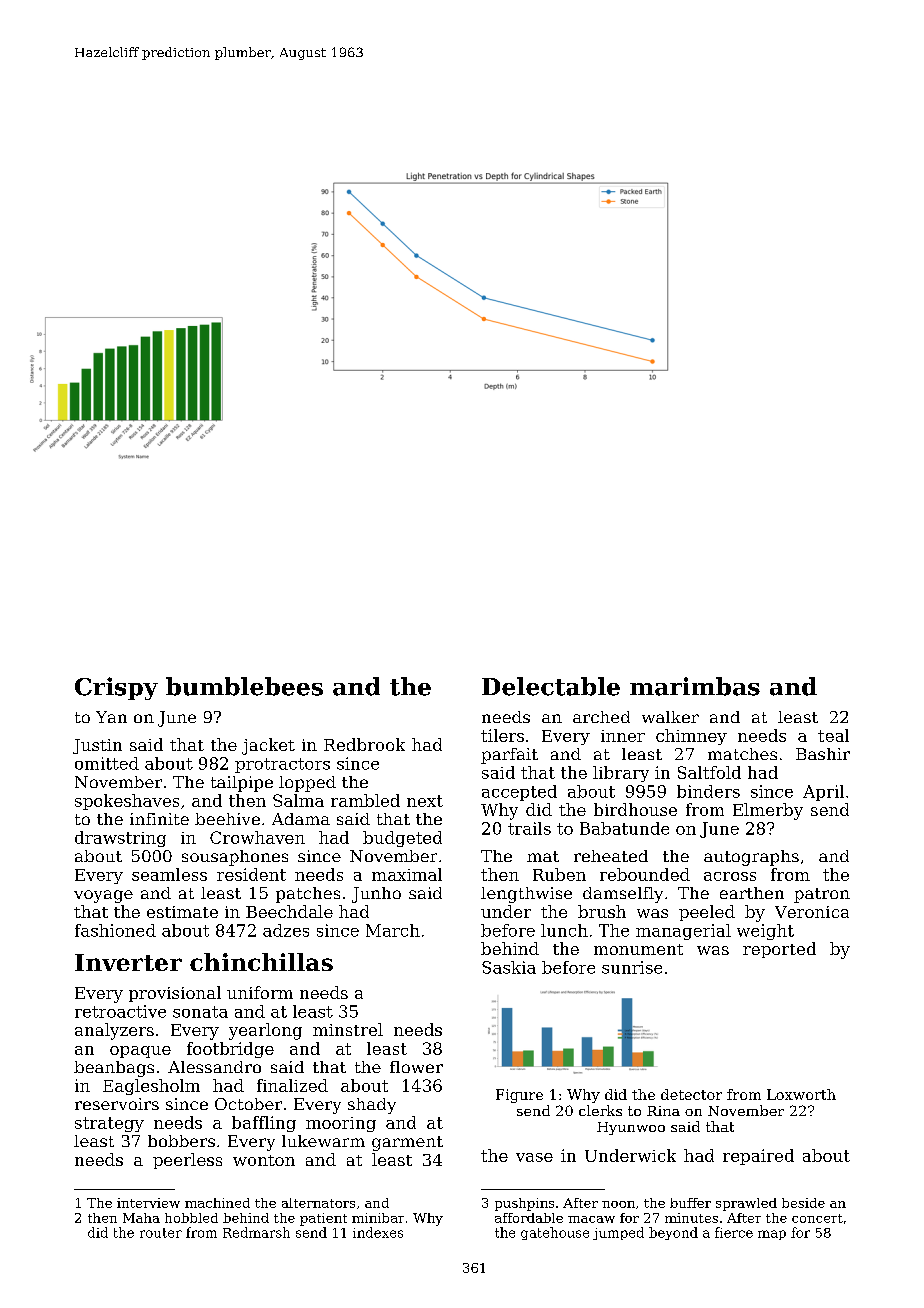  What do you see at coordinates (120, 1011) in the page?
I see `retroactive` at bounding box center [120, 1011].
